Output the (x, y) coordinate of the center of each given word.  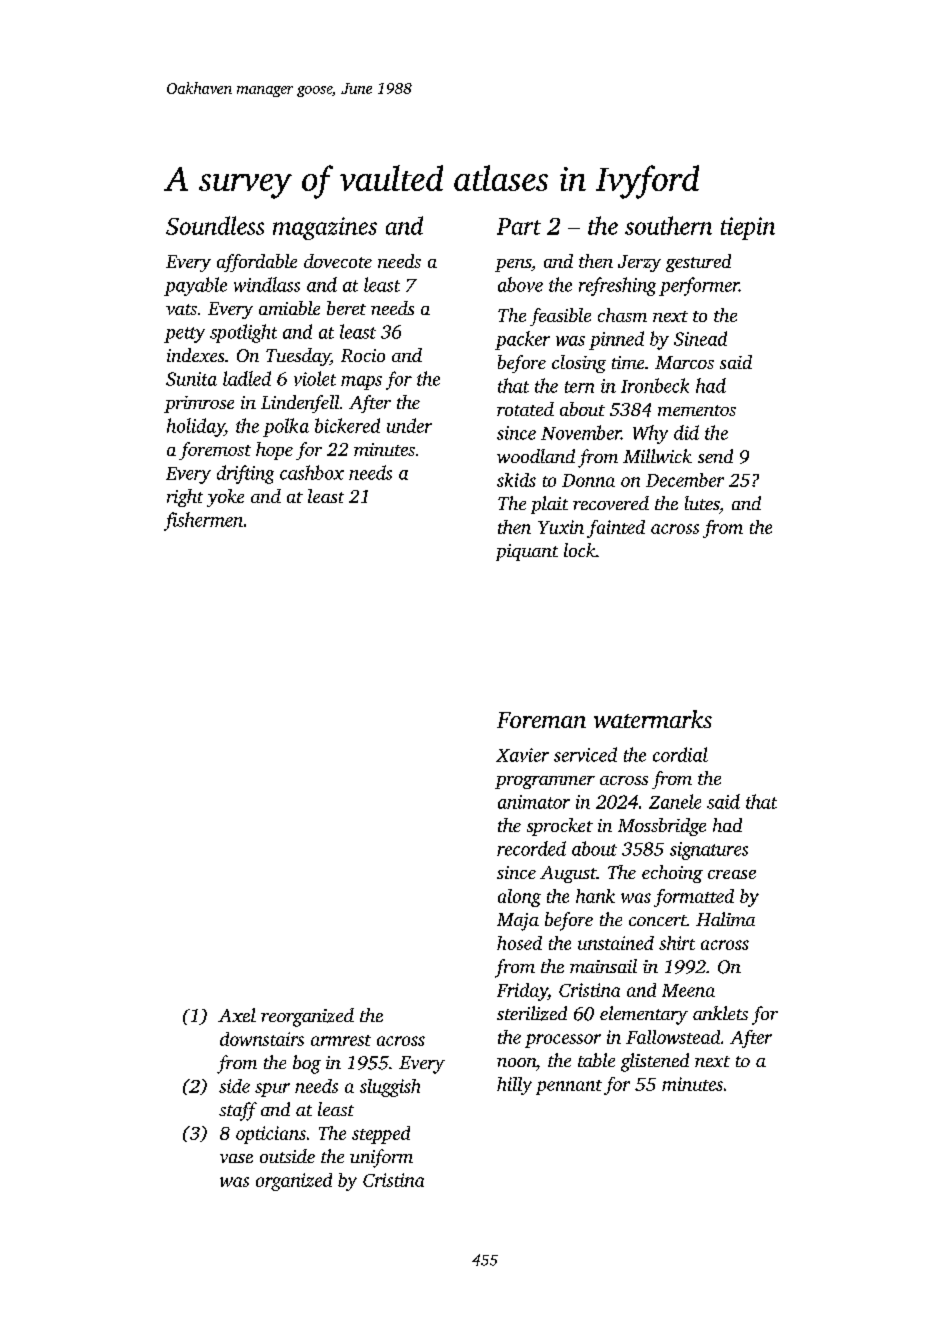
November (581, 432)
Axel (237, 1015)
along (519, 898)
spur (272, 1090)
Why (650, 434)
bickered (347, 425)
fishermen (203, 521)
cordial (680, 754)
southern (668, 225)
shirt (677, 943)
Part (519, 226)
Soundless (215, 225)
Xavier (522, 755)
